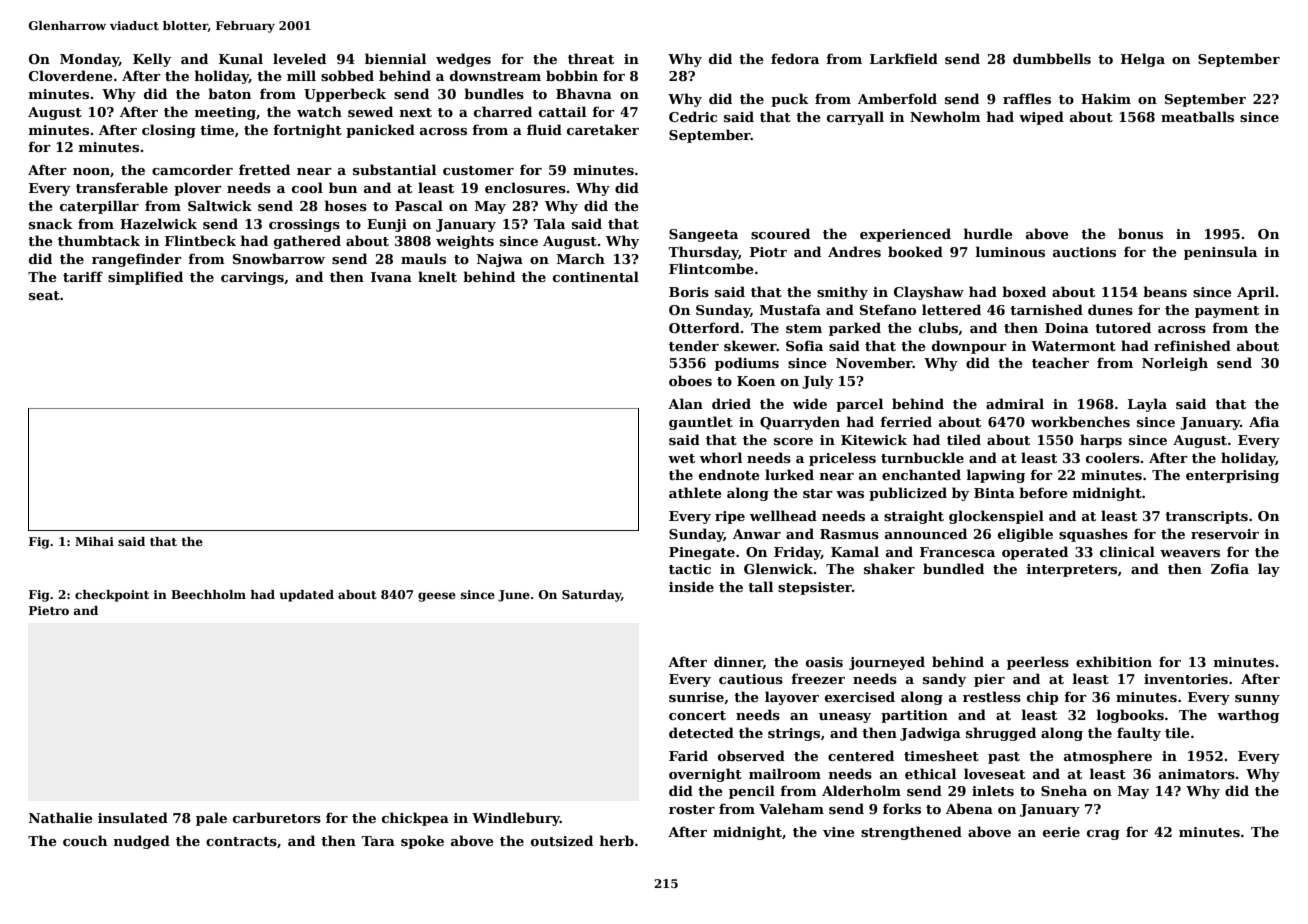 The image size is (1308, 924). I want to click on peninsula, so click(1220, 253).
